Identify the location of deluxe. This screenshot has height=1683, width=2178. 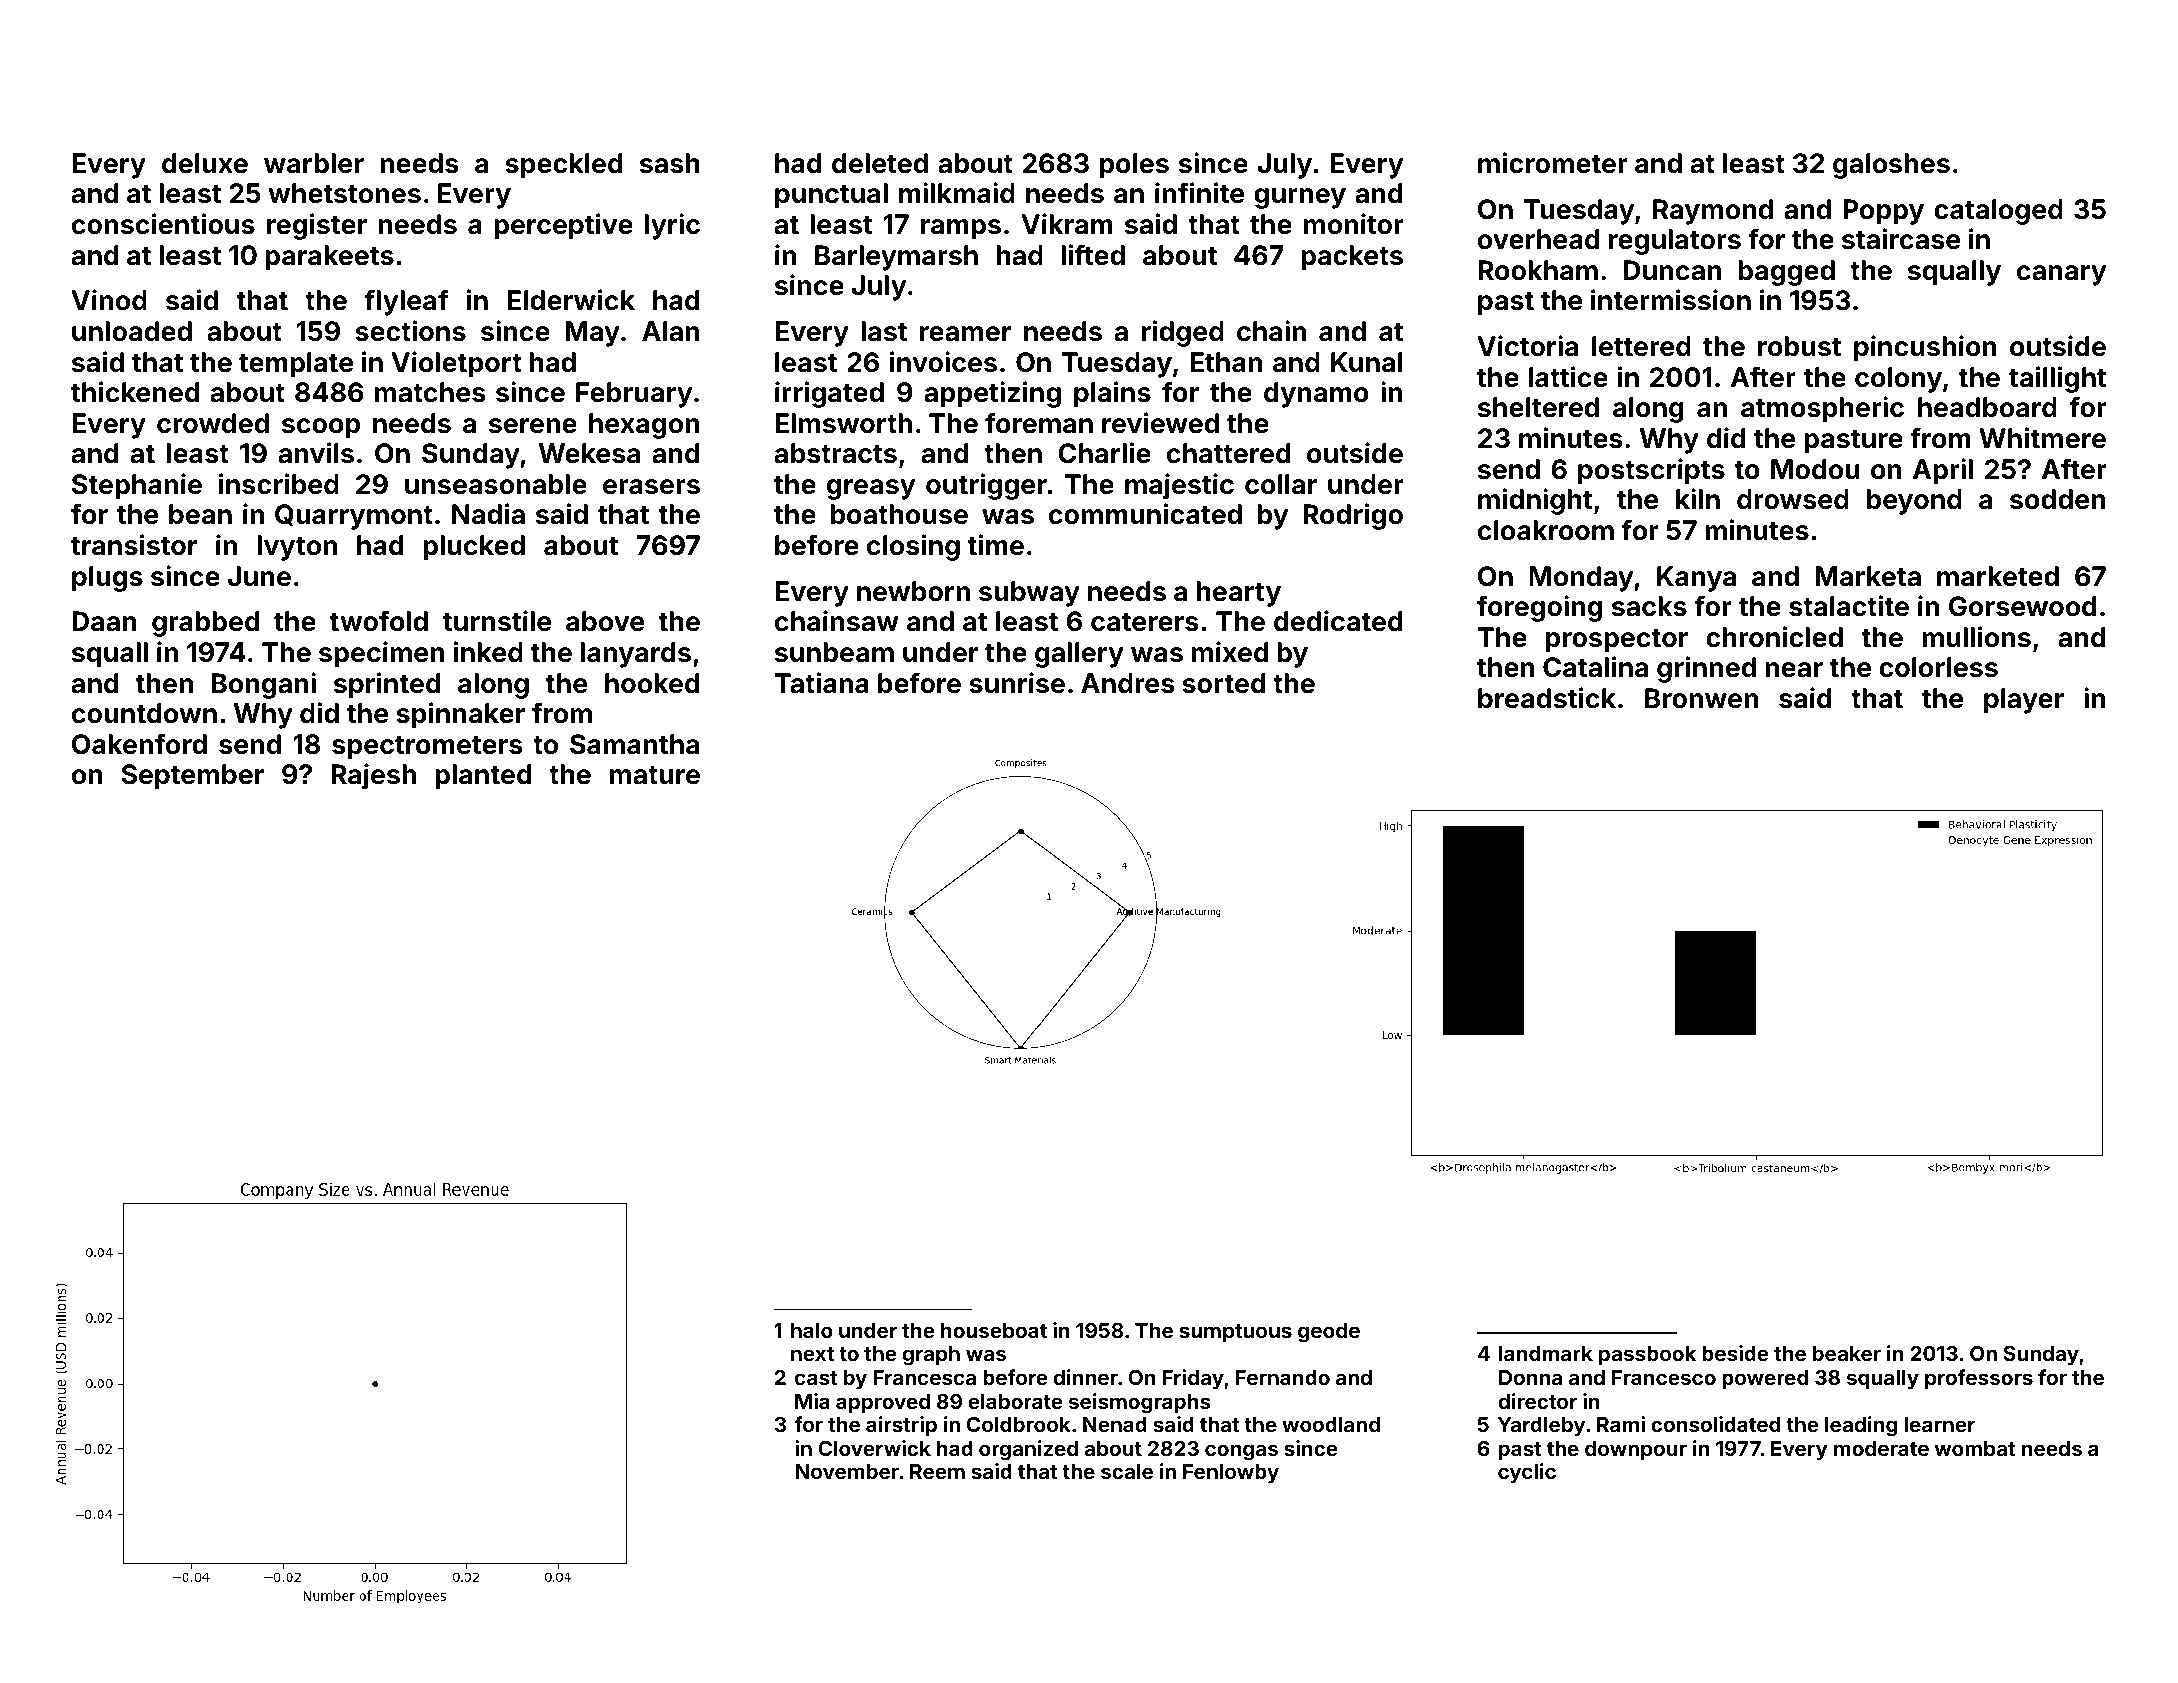
(205, 163).
